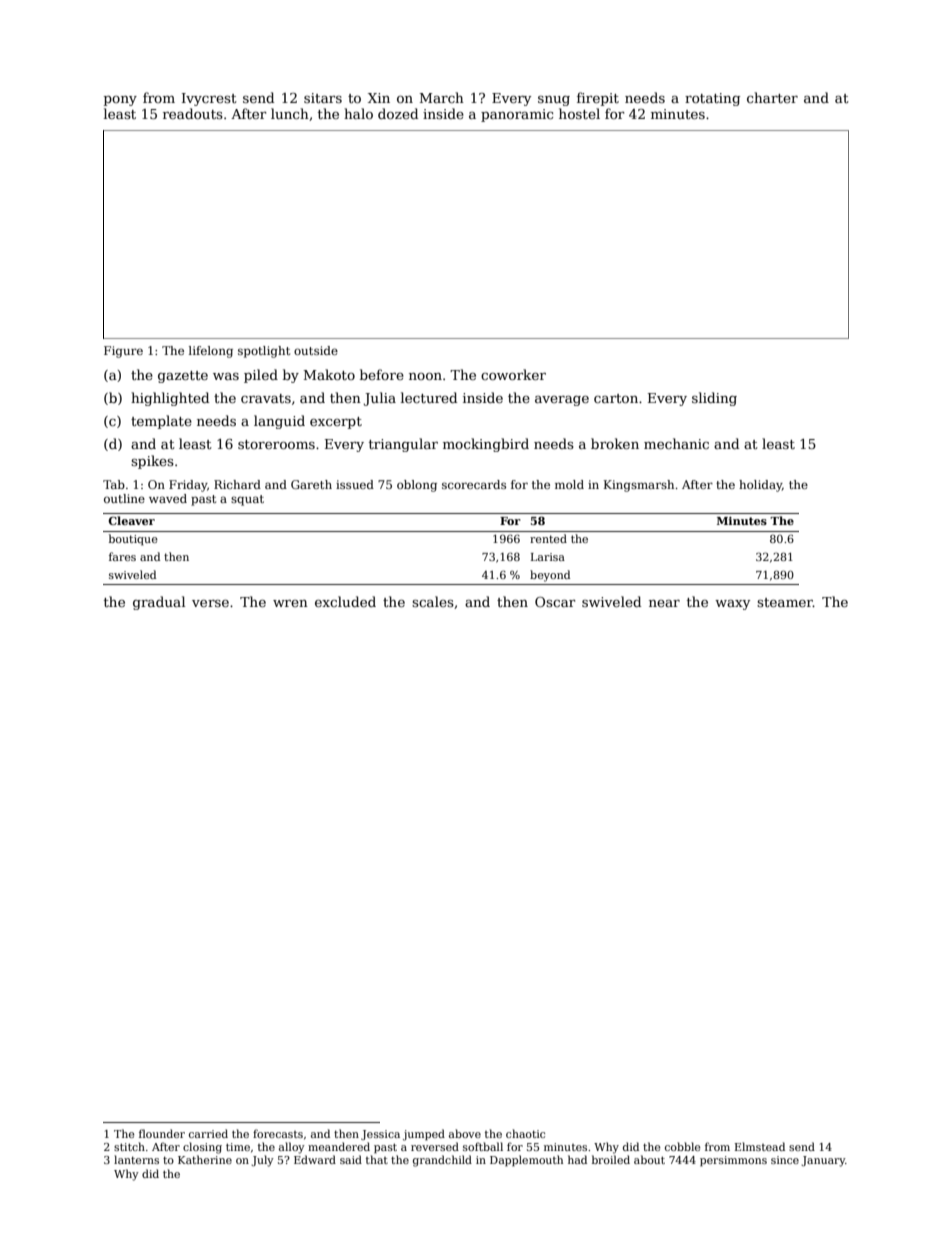  What do you see at coordinates (114, 484) in the screenshot?
I see `Tab` at bounding box center [114, 484].
